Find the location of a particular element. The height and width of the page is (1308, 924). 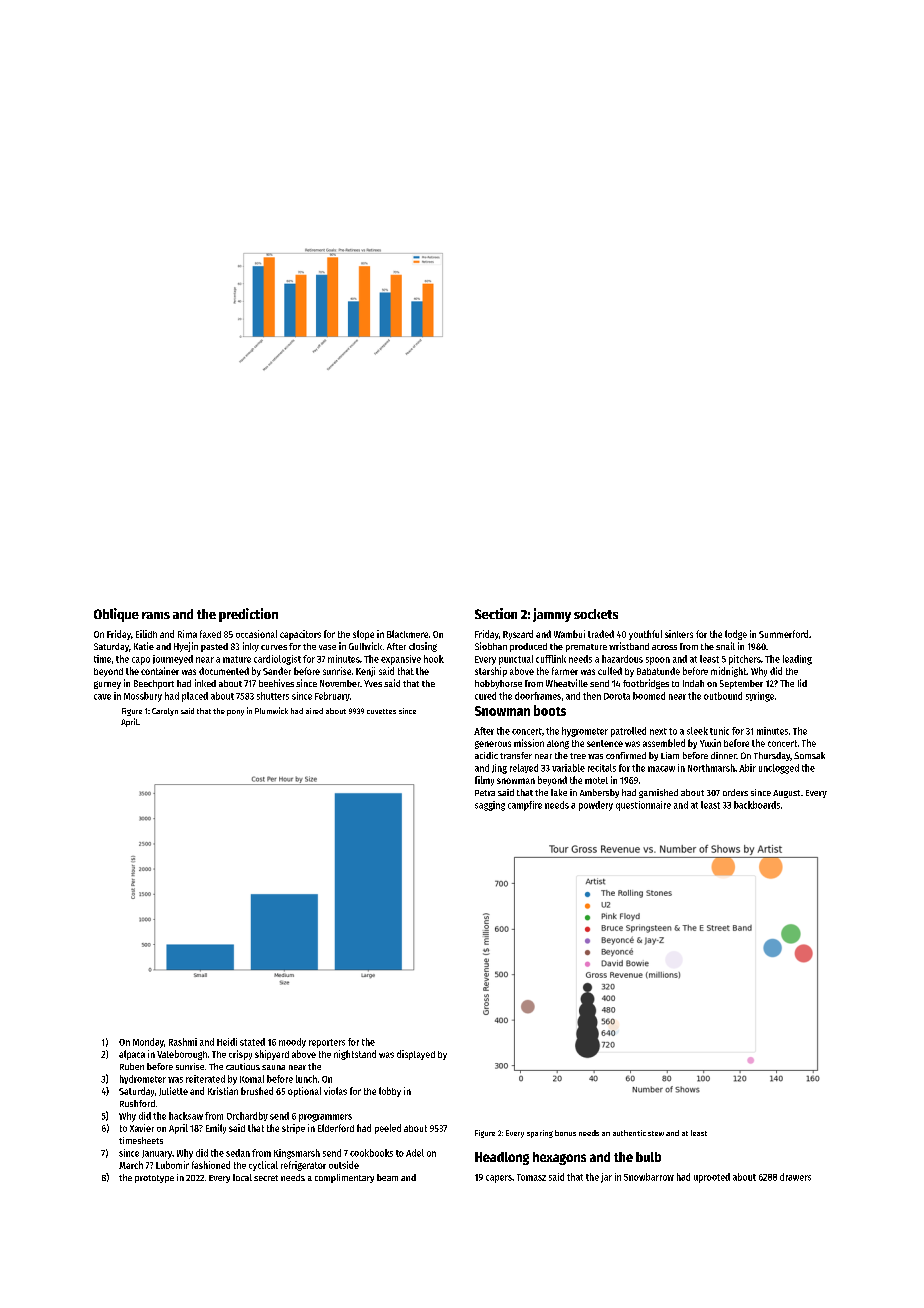

Carolyn is located at coordinates (165, 712).
